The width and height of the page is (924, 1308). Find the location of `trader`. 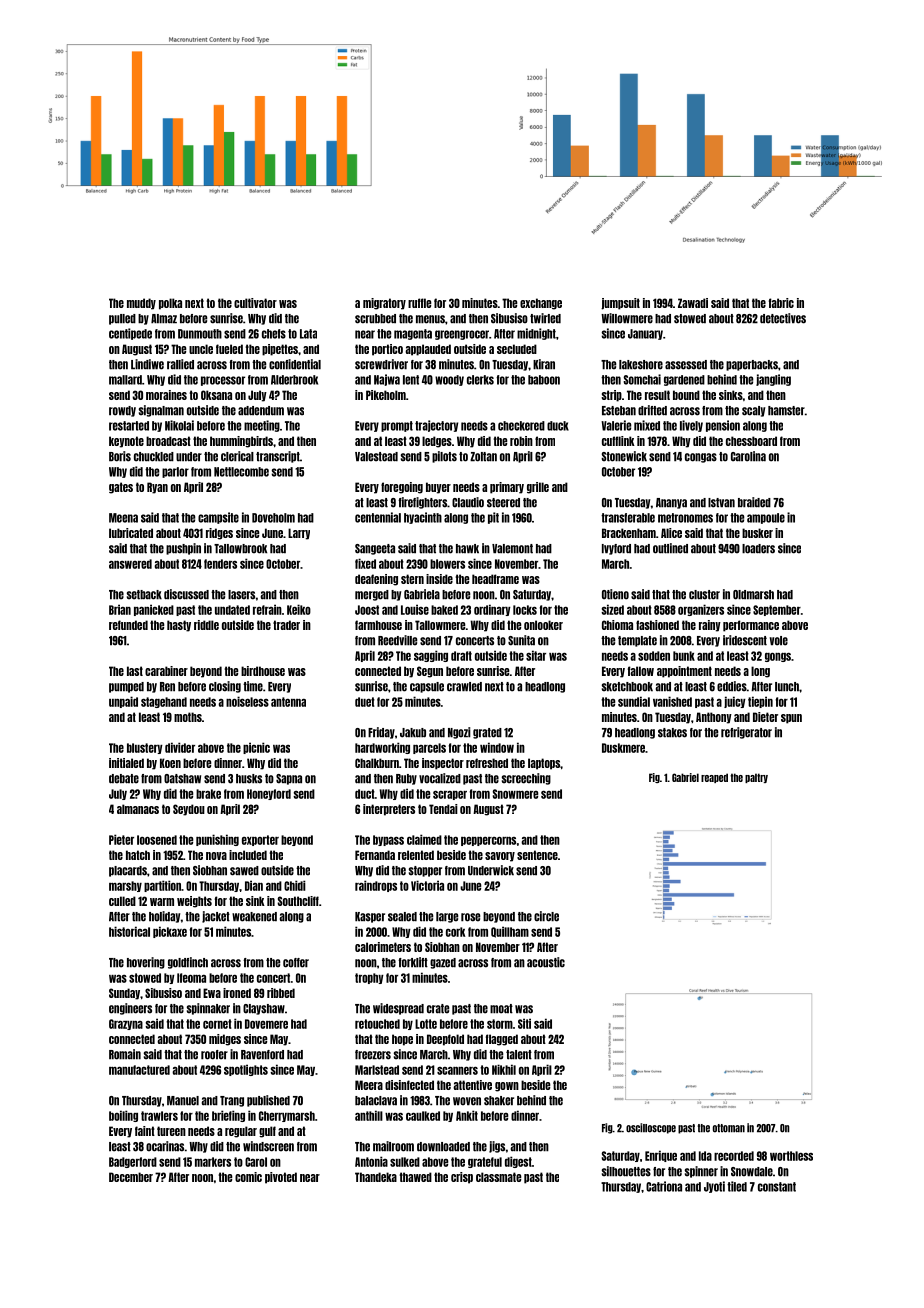

trader is located at coordinates (286, 625).
